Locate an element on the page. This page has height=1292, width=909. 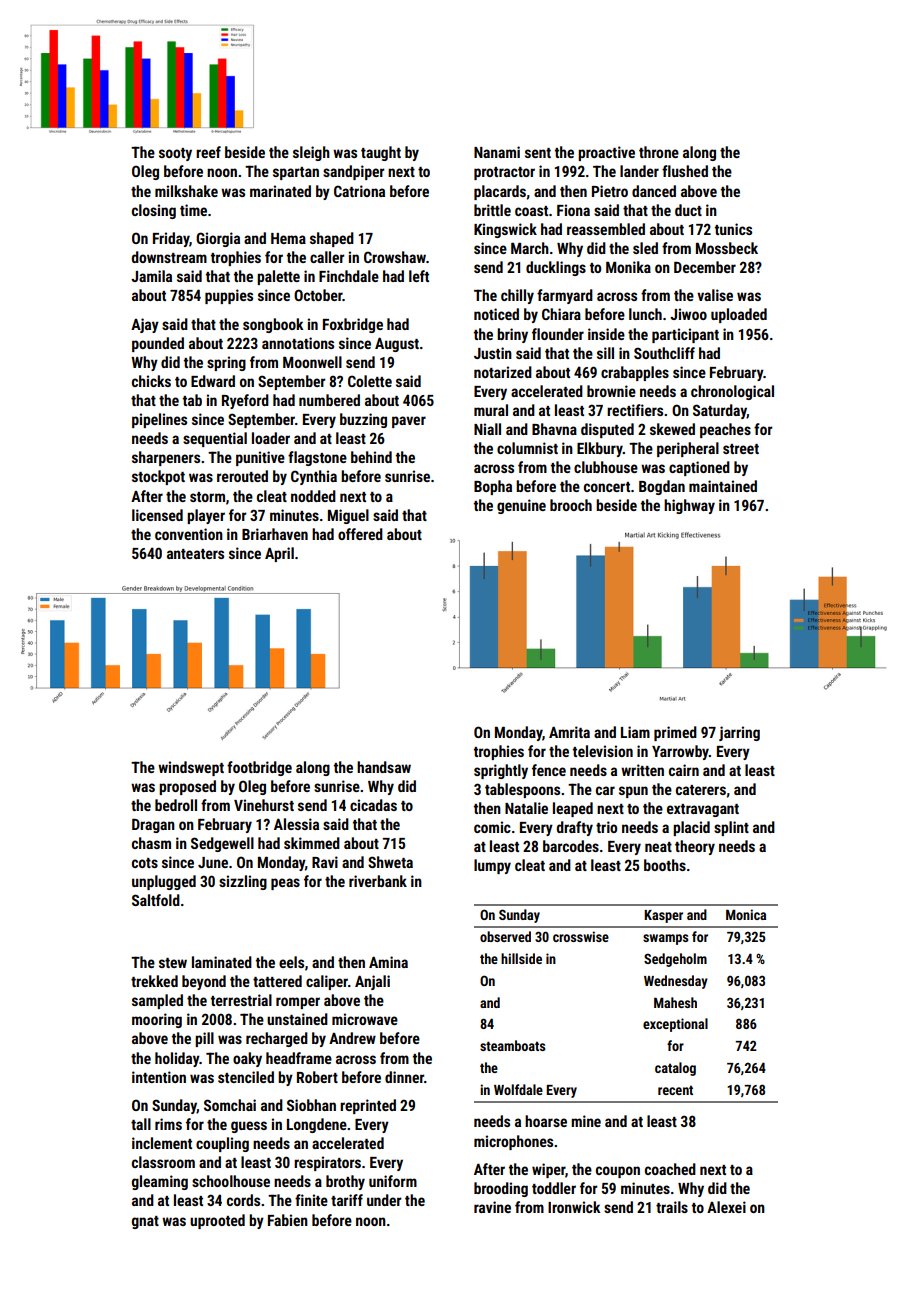
cords is located at coordinates (243, 1200).
